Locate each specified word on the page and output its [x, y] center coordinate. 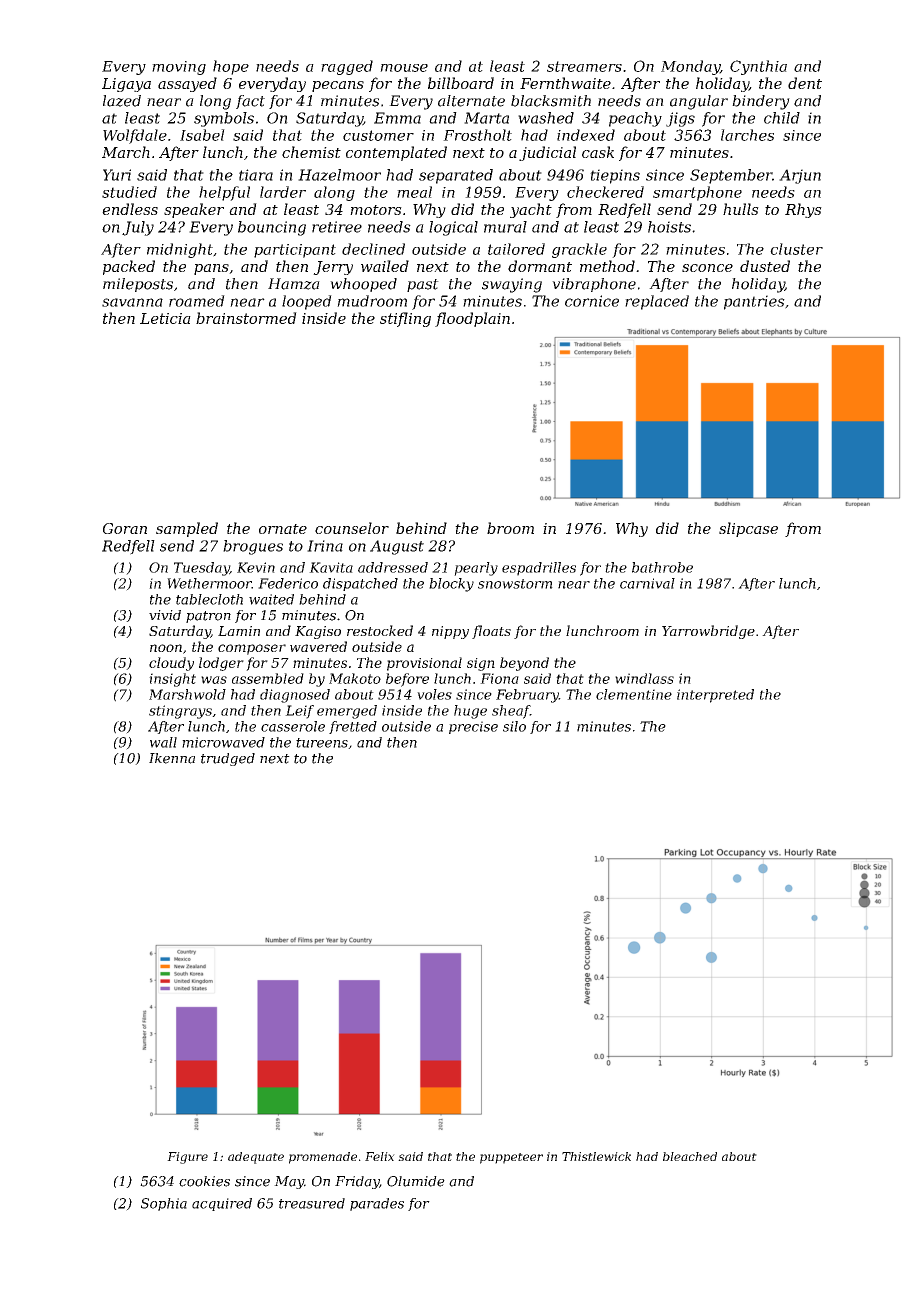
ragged [347, 67]
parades [377, 1204]
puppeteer [511, 1158]
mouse [404, 68]
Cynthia [758, 67]
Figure [187, 1158]
